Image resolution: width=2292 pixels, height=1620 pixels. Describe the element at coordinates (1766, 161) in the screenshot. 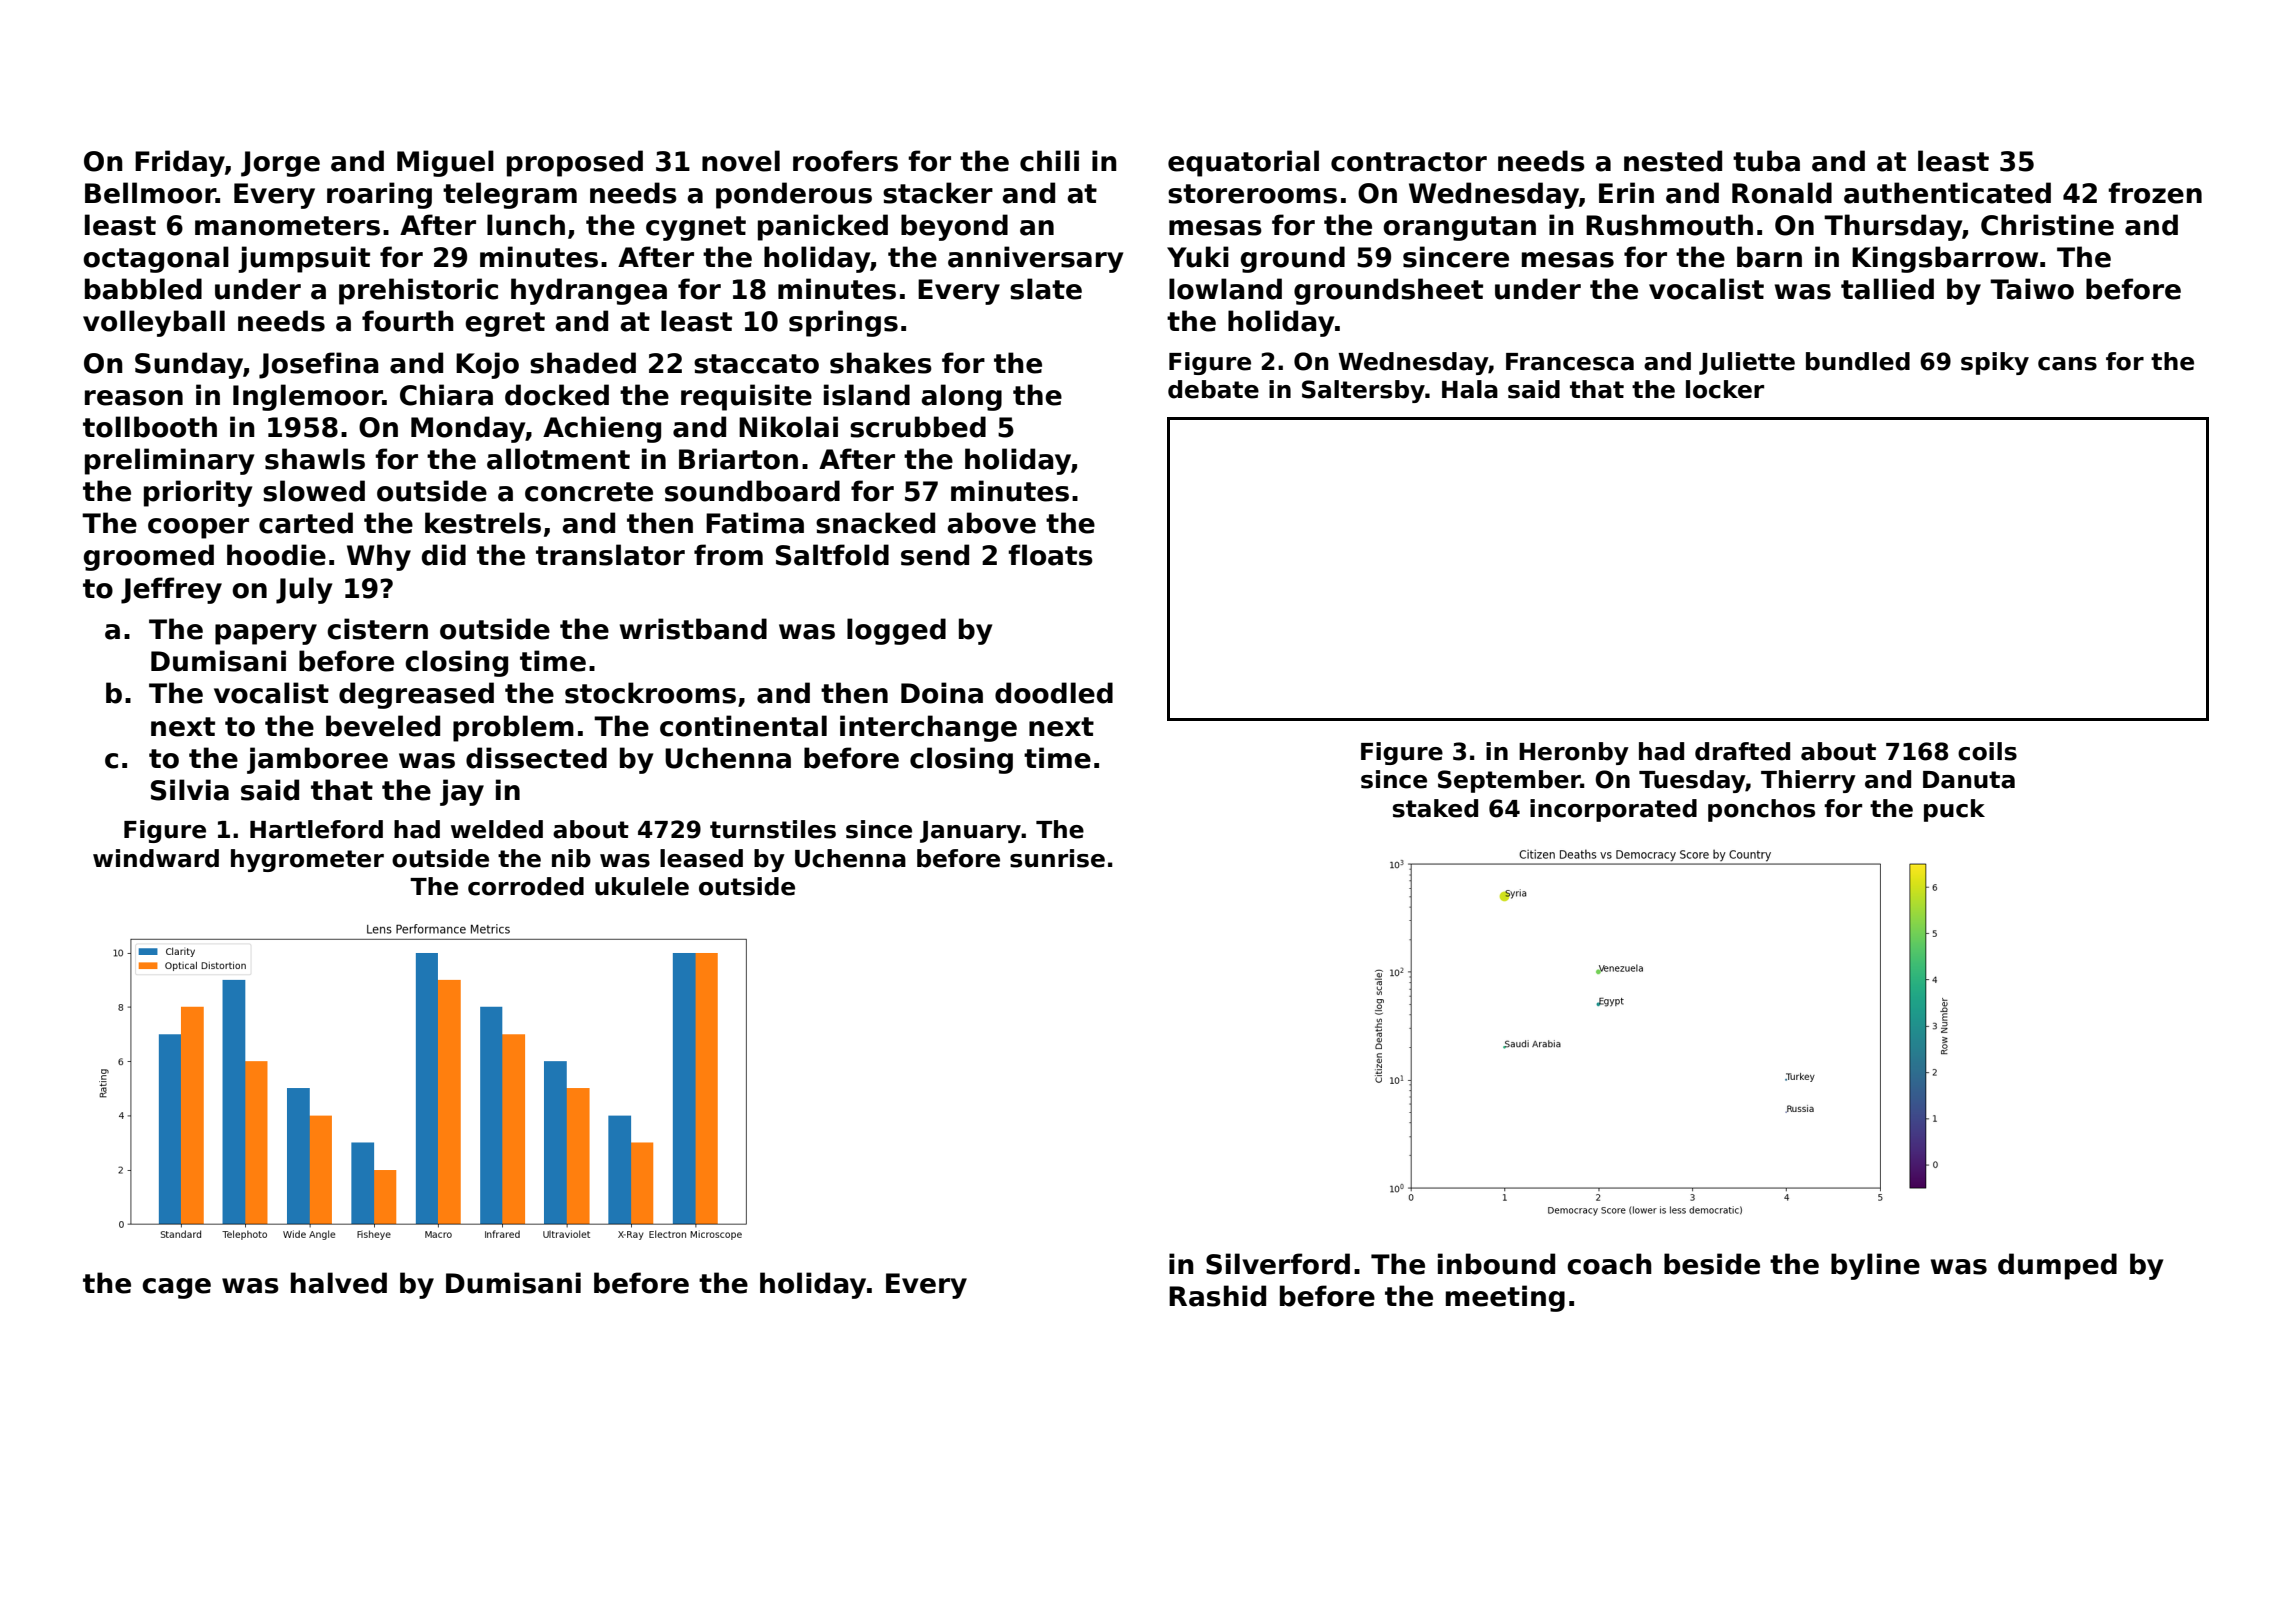

I see `tuba` at that location.
